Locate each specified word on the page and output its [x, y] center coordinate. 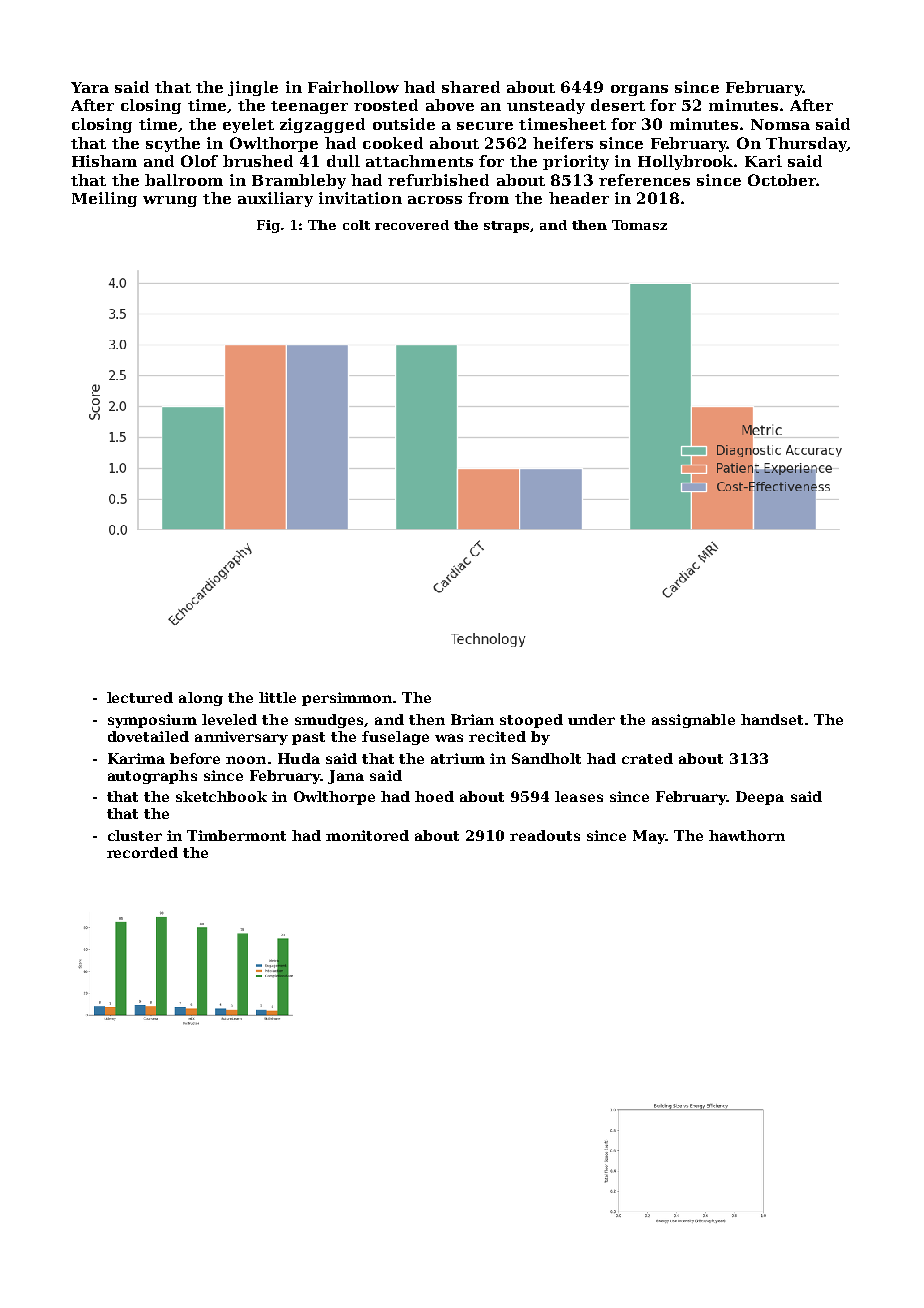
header [579, 198]
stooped [531, 721]
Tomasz [639, 225]
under [591, 719]
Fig [268, 226]
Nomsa [780, 124]
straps [506, 227]
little [277, 697]
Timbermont [236, 835]
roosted [386, 105]
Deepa [760, 798]
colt [356, 225]
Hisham [104, 161]
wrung [170, 201]
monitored [367, 835]
